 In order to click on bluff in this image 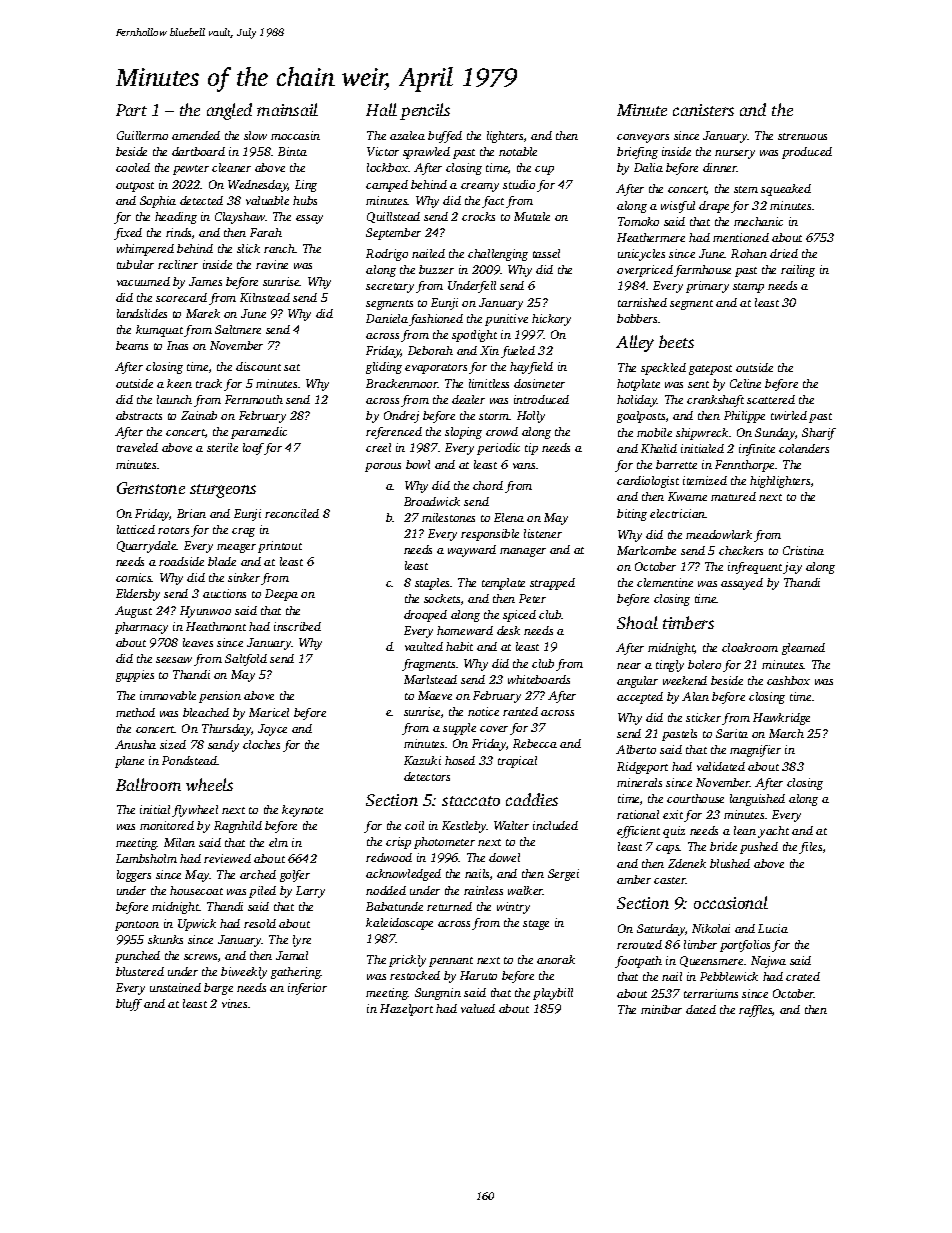, I will do `click(129, 1005)`.
